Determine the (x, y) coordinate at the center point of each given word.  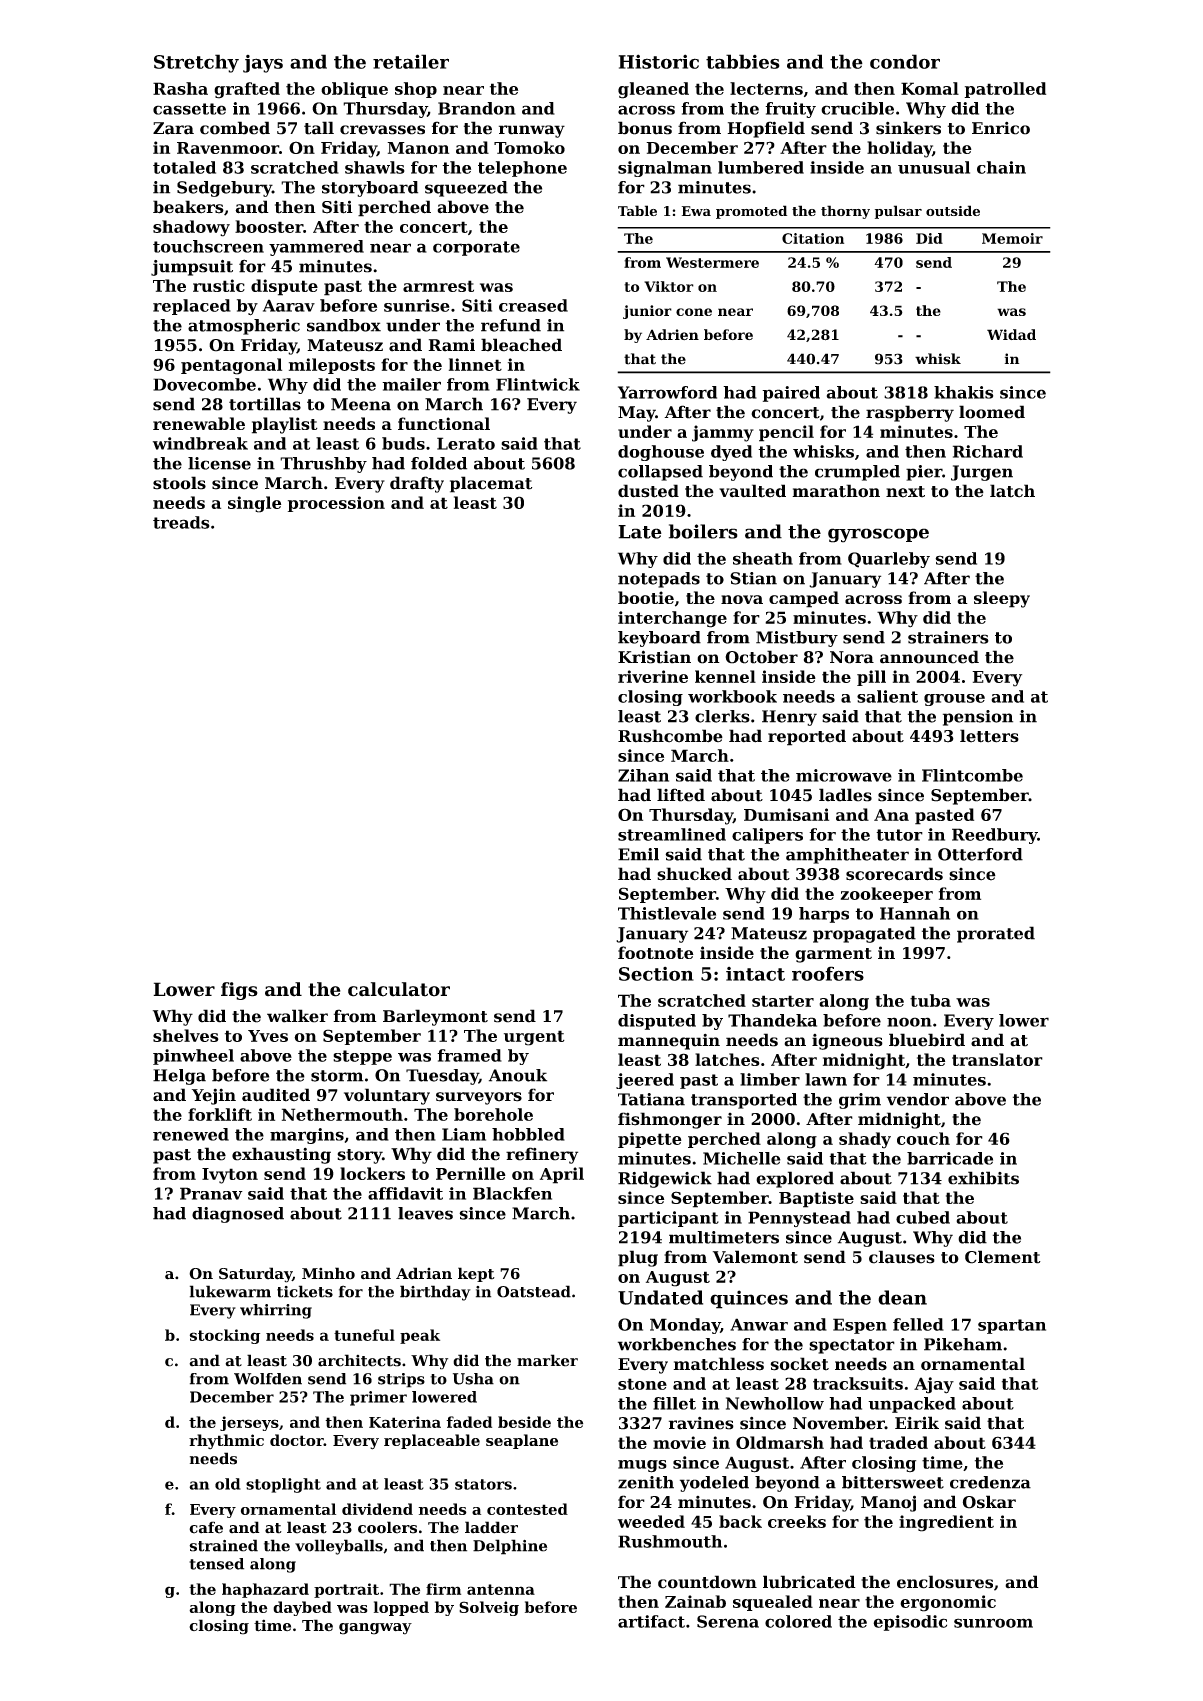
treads (181, 522)
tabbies (743, 61)
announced (929, 657)
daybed (302, 1608)
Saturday (255, 1275)
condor (905, 61)
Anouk (518, 1075)
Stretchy (196, 63)
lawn (826, 1079)
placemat (491, 484)
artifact (651, 1621)
